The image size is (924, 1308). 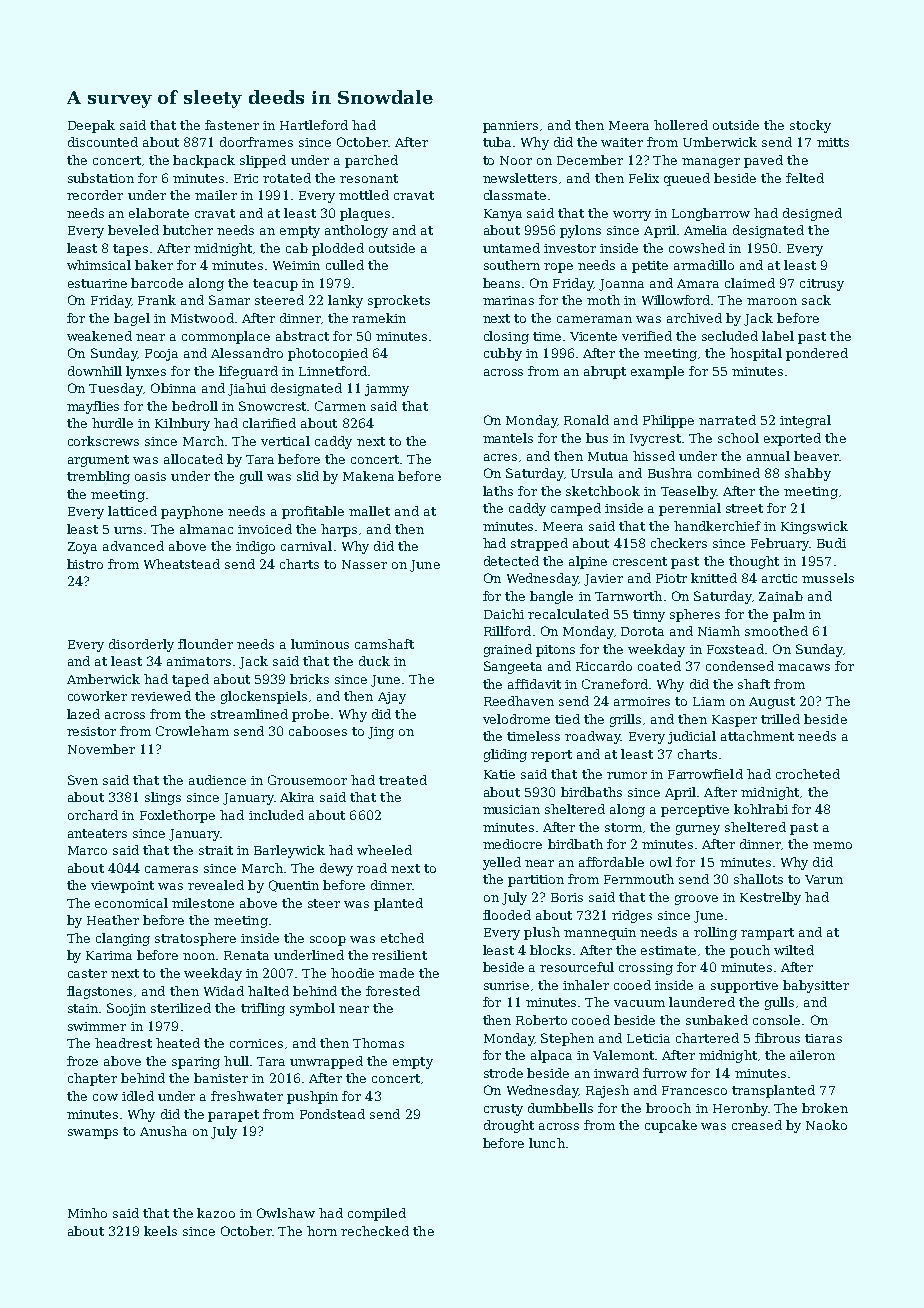 I want to click on Hartleford, so click(x=314, y=125).
